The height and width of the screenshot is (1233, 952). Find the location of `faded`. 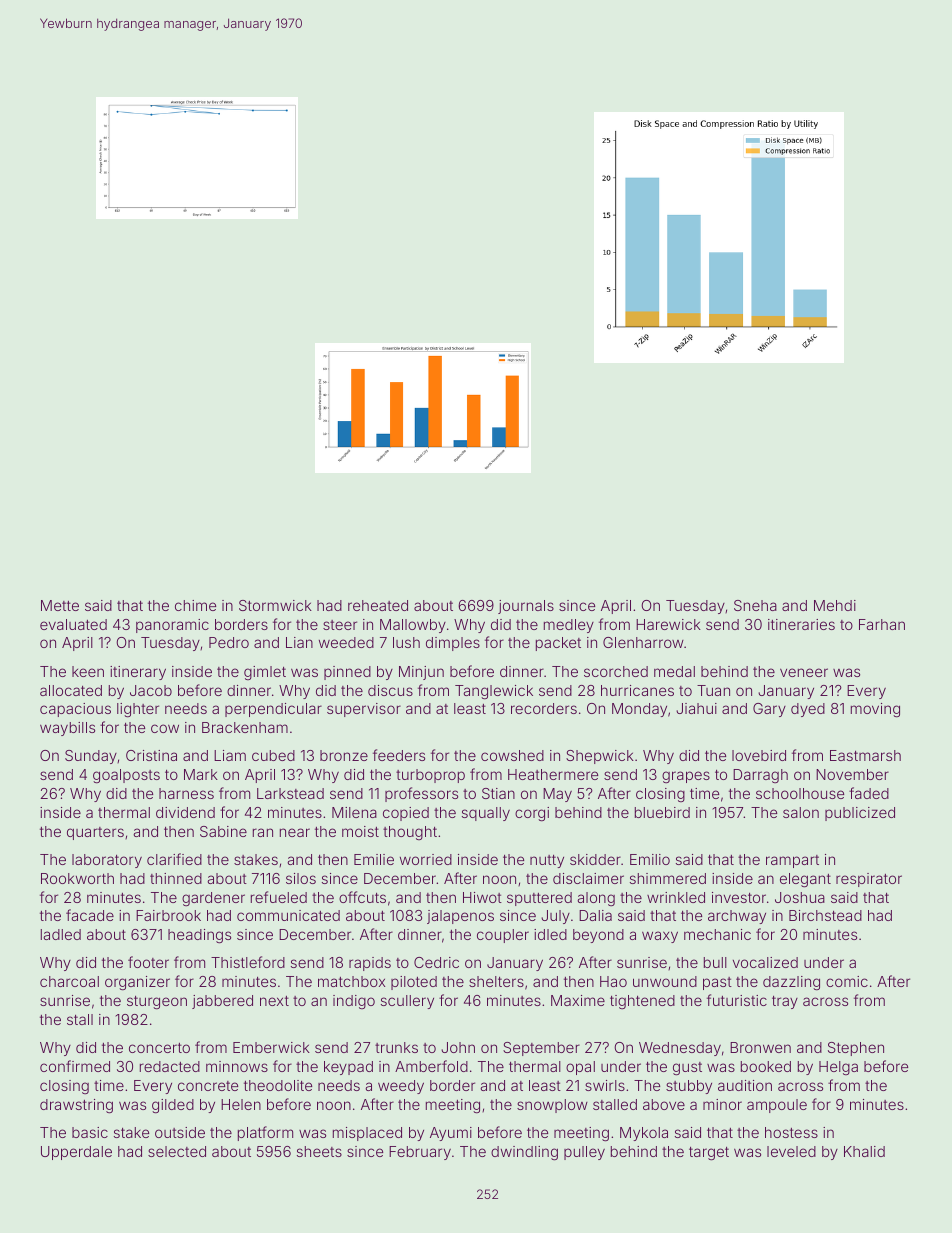

faded is located at coordinates (869, 793).
